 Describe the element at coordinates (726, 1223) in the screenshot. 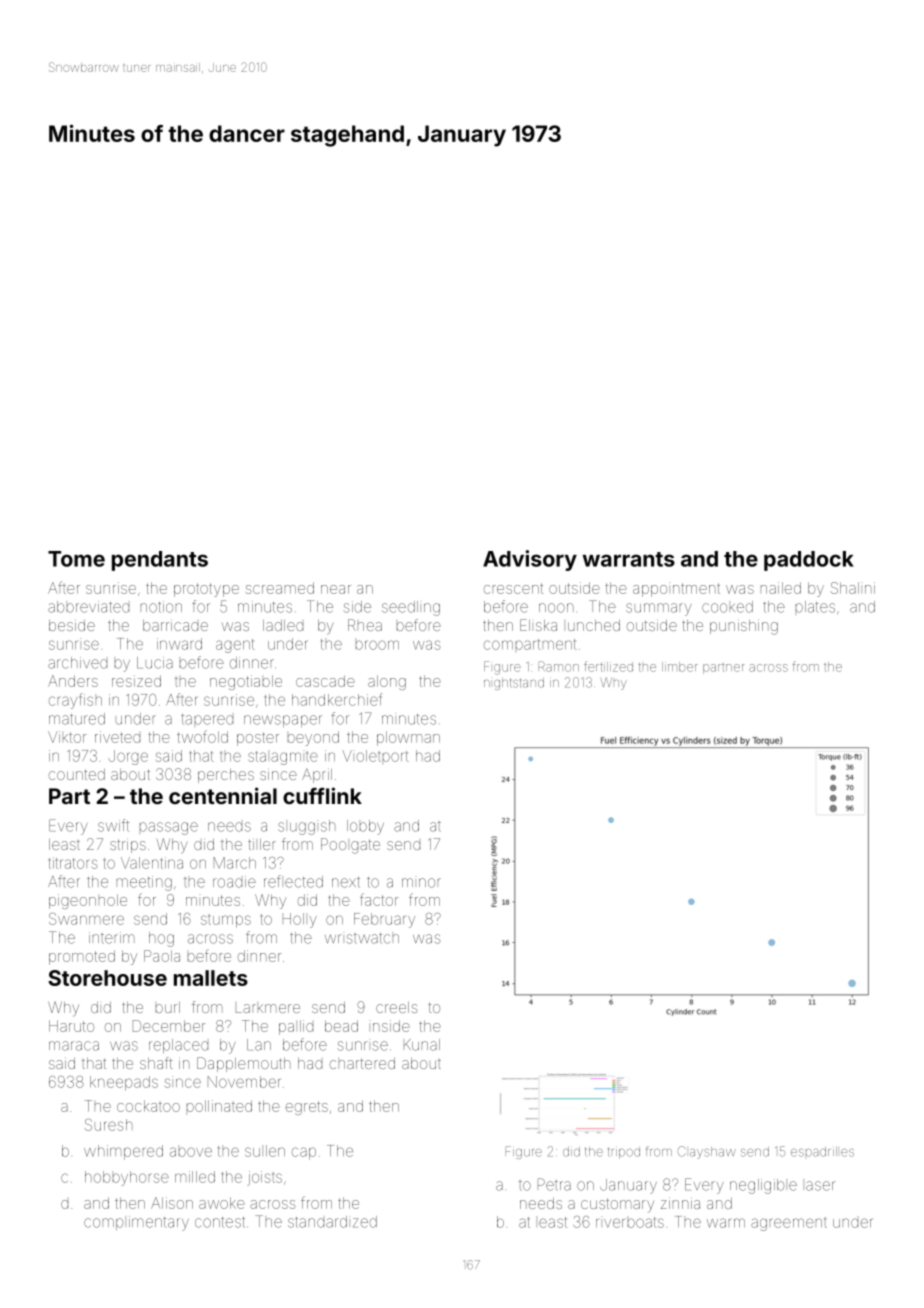

I see `warm` at that location.
